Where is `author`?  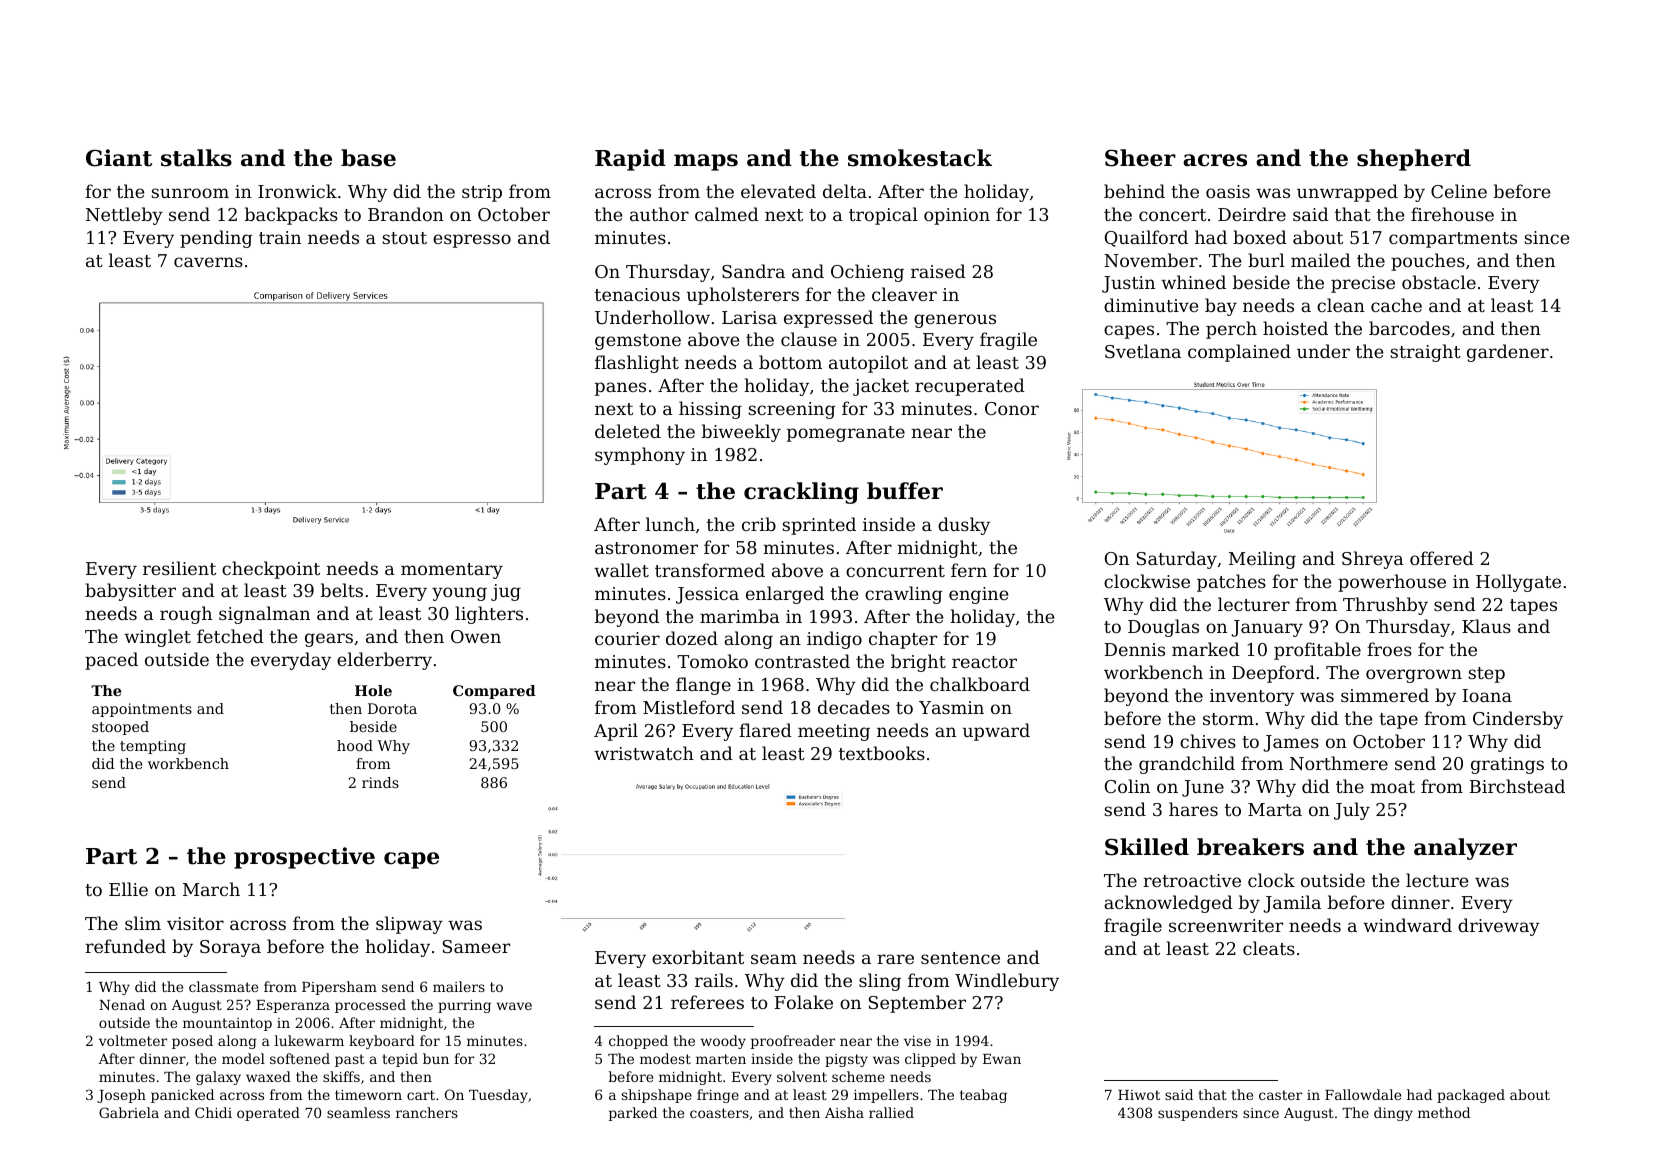
author is located at coordinates (659, 214).
